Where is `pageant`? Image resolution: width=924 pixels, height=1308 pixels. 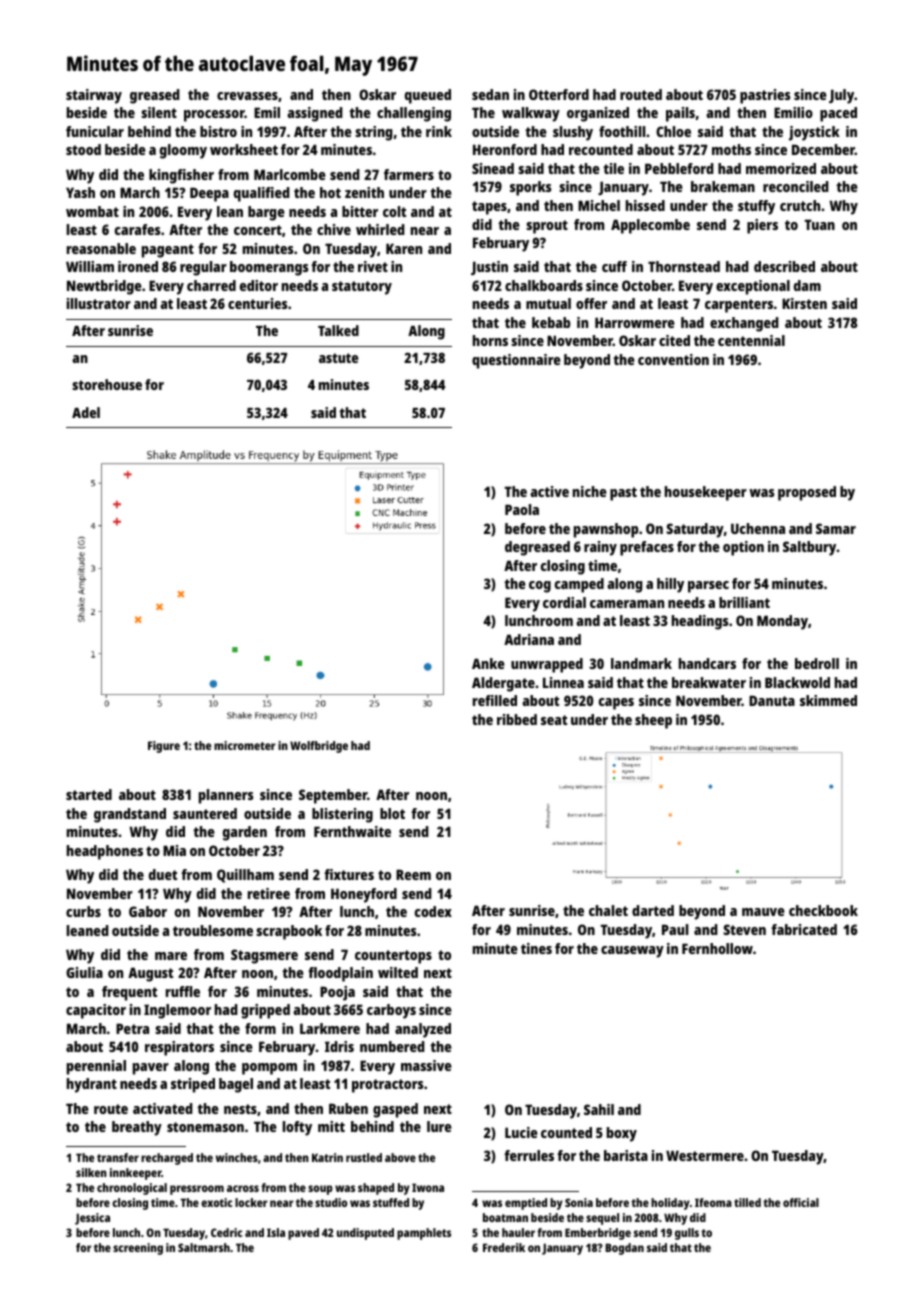 pageant is located at coordinates (168, 251).
